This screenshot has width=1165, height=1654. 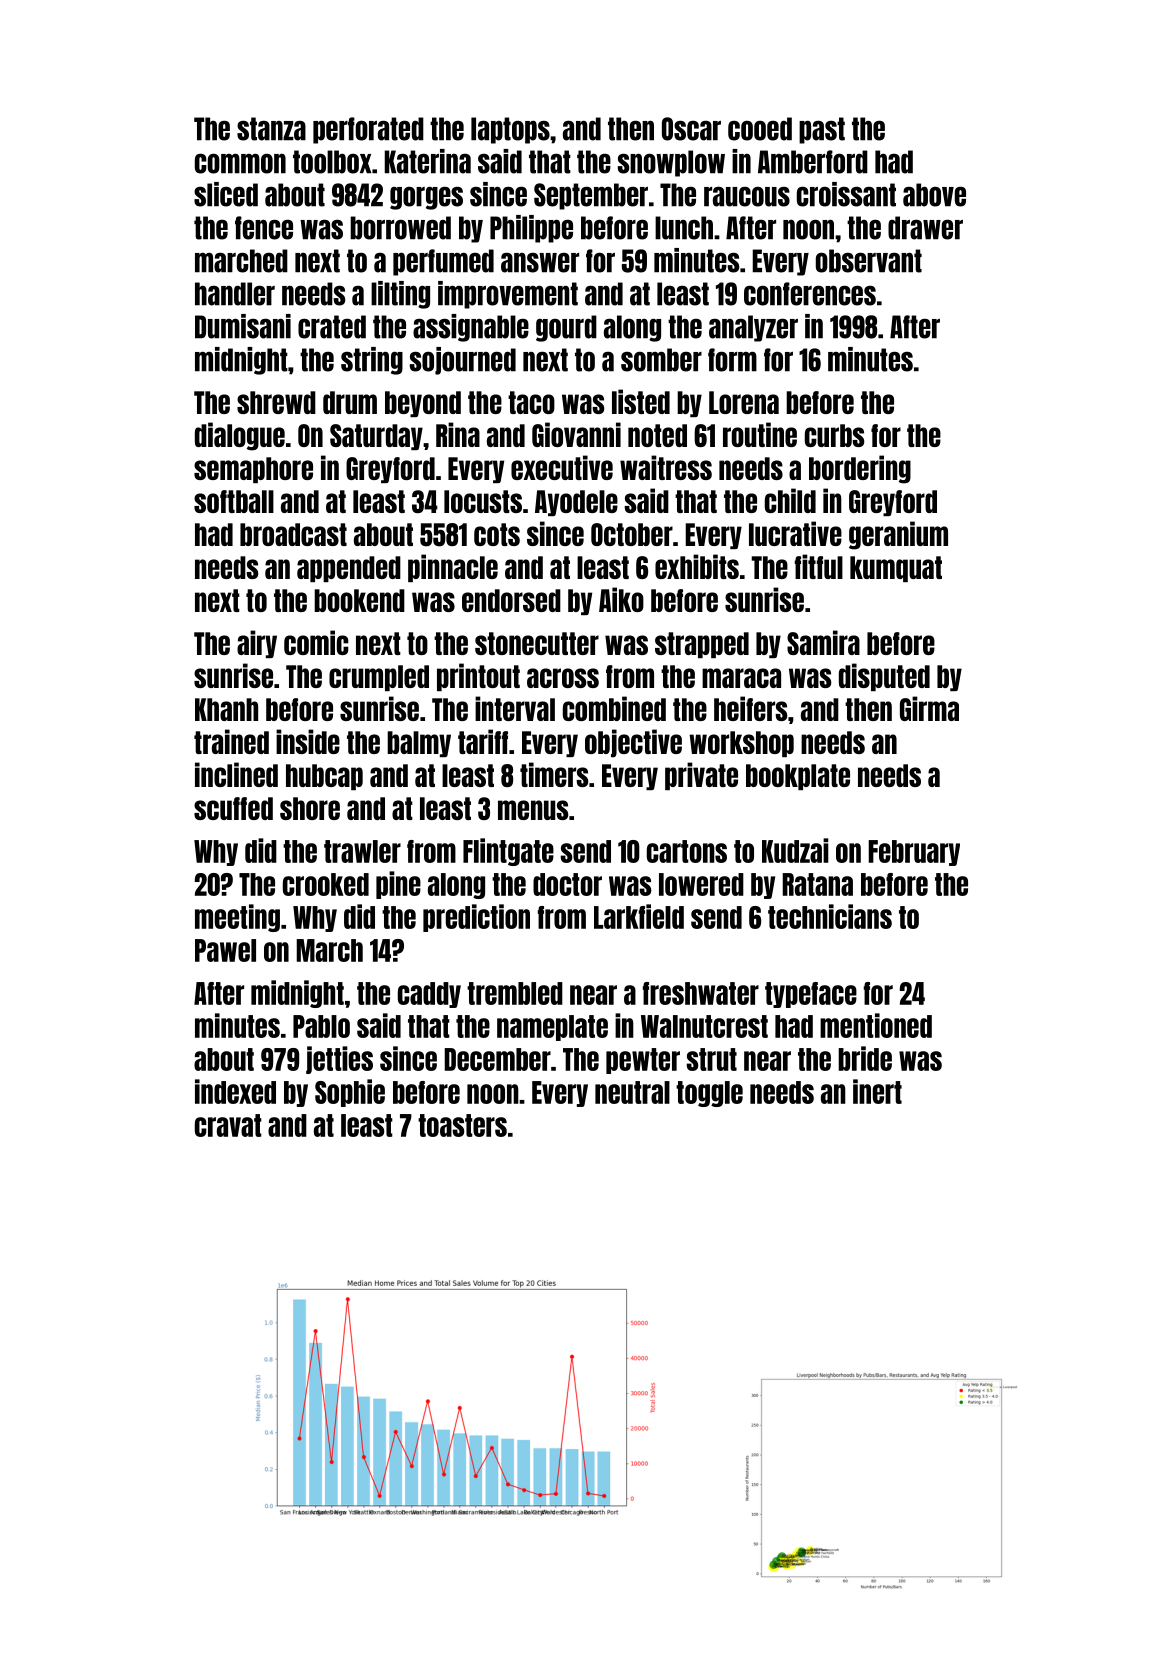 What do you see at coordinates (293, 534) in the screenshot?
I see `broadcast` at bounding box center [293, 534].
